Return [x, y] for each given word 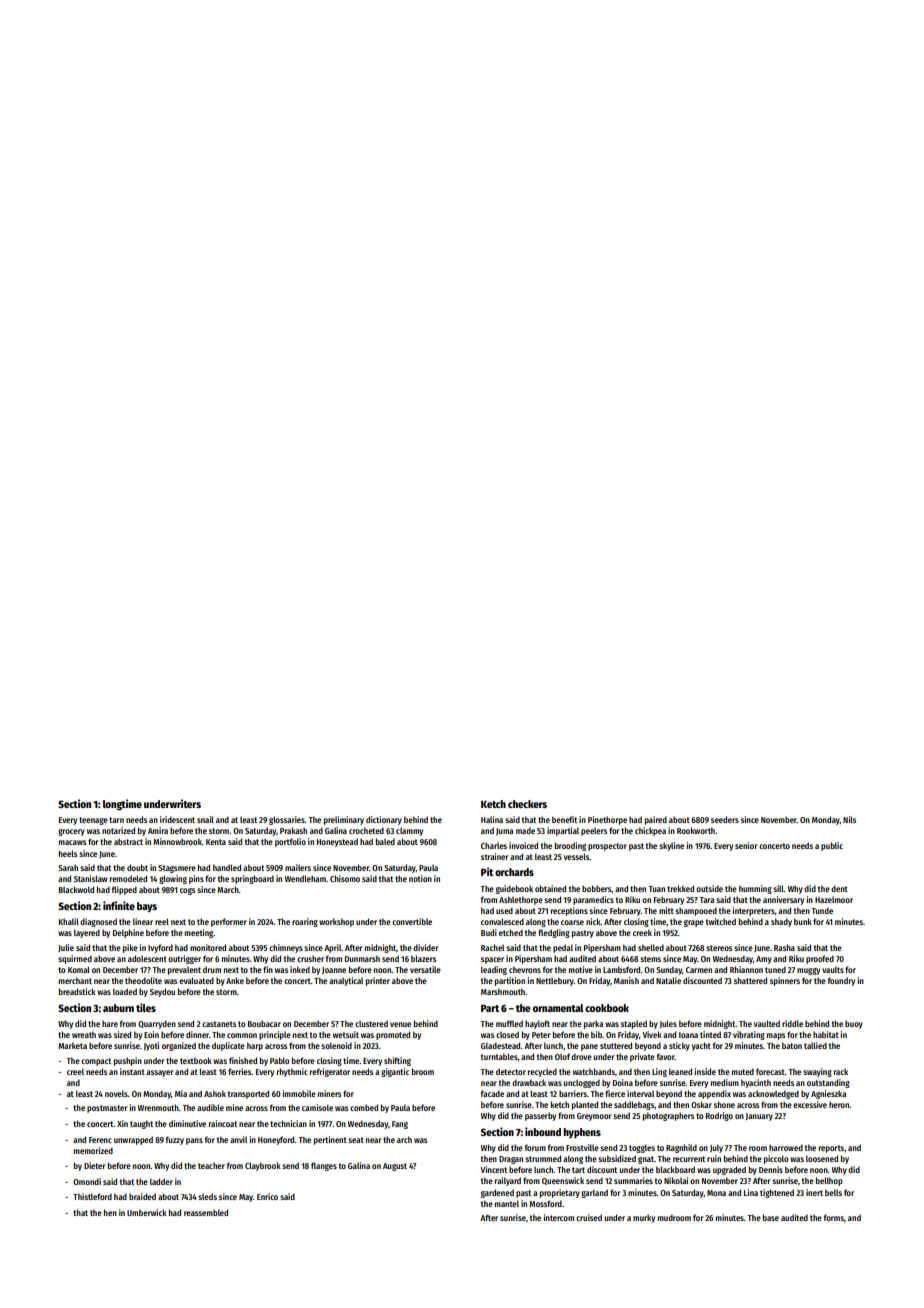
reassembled [206, 1212]
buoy [854, 1024]
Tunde [822, 910]
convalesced [502, 921]
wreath [84, 1034]
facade [492, 1093]
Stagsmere [177, 869]
